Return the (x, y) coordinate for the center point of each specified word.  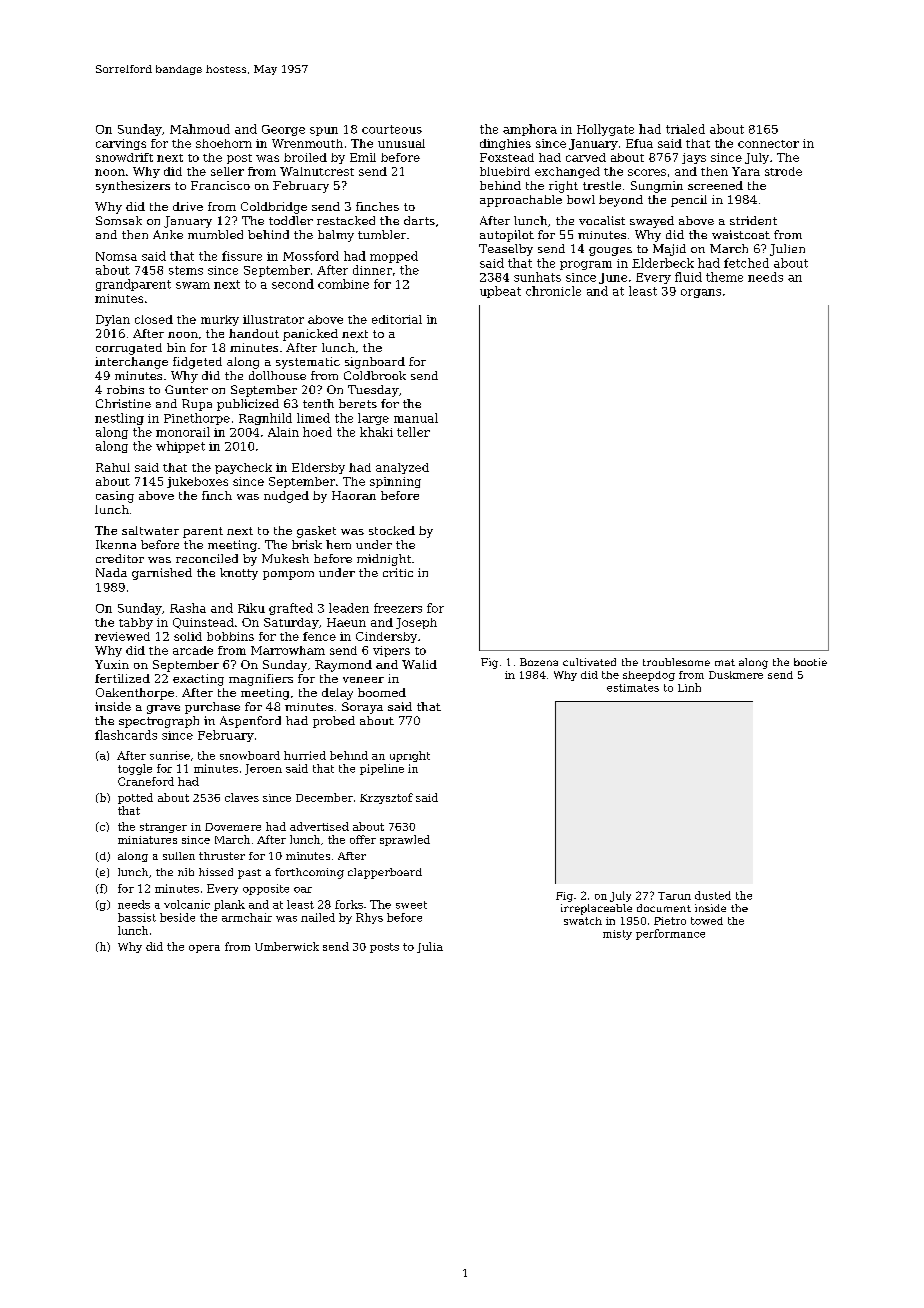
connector (768, 144)
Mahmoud (200, 129)
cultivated (589, 662)
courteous (392, 129)
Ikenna (116, 544)
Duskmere (736, 675)
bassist (137, 917)
